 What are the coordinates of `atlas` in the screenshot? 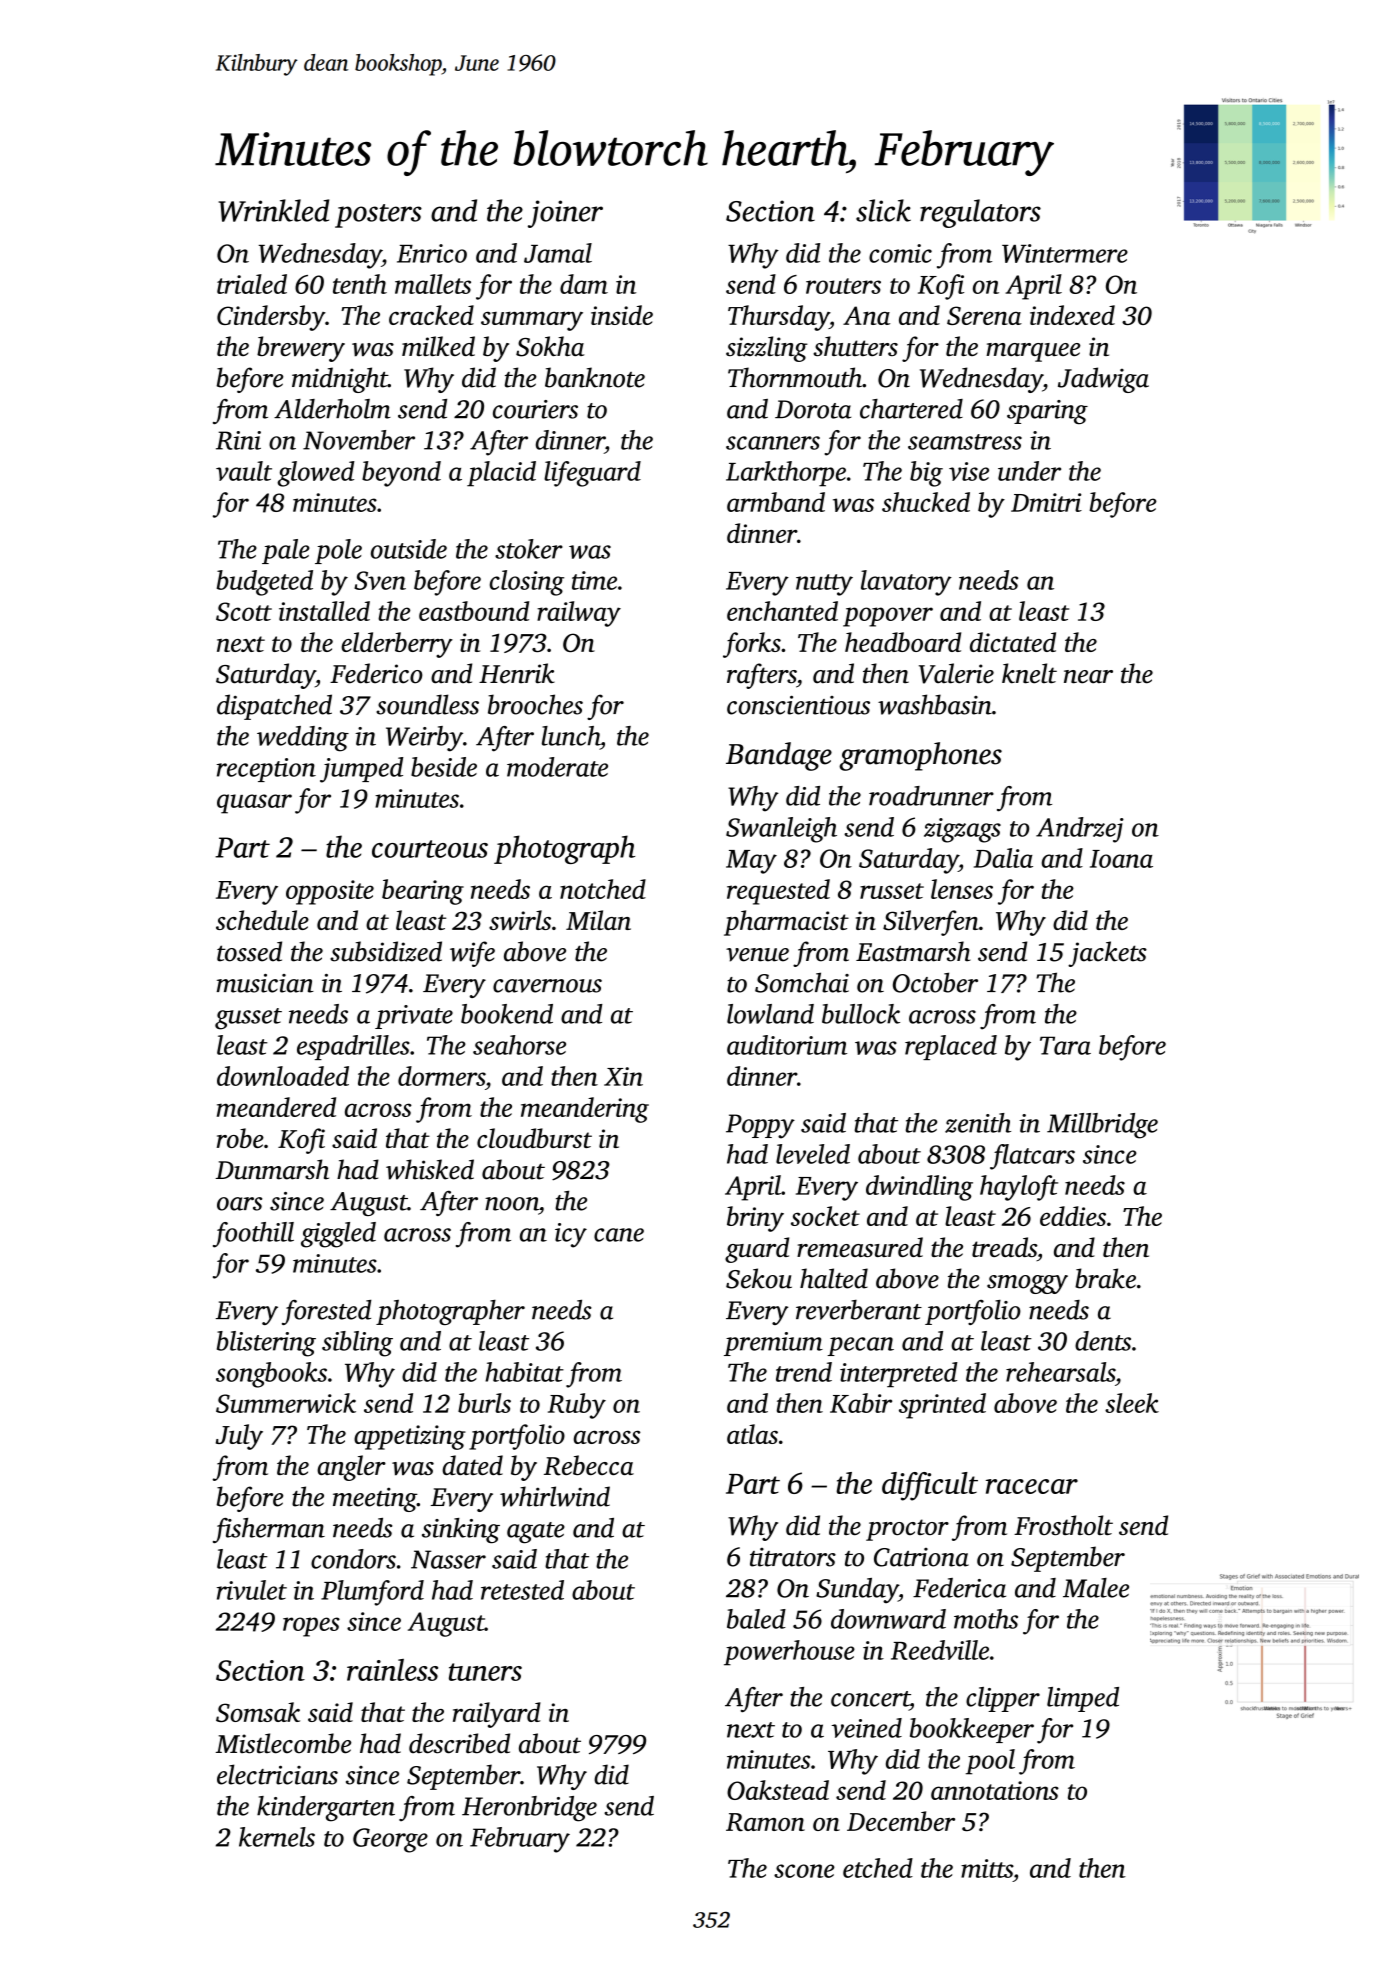 It's located at (752, 1434).
